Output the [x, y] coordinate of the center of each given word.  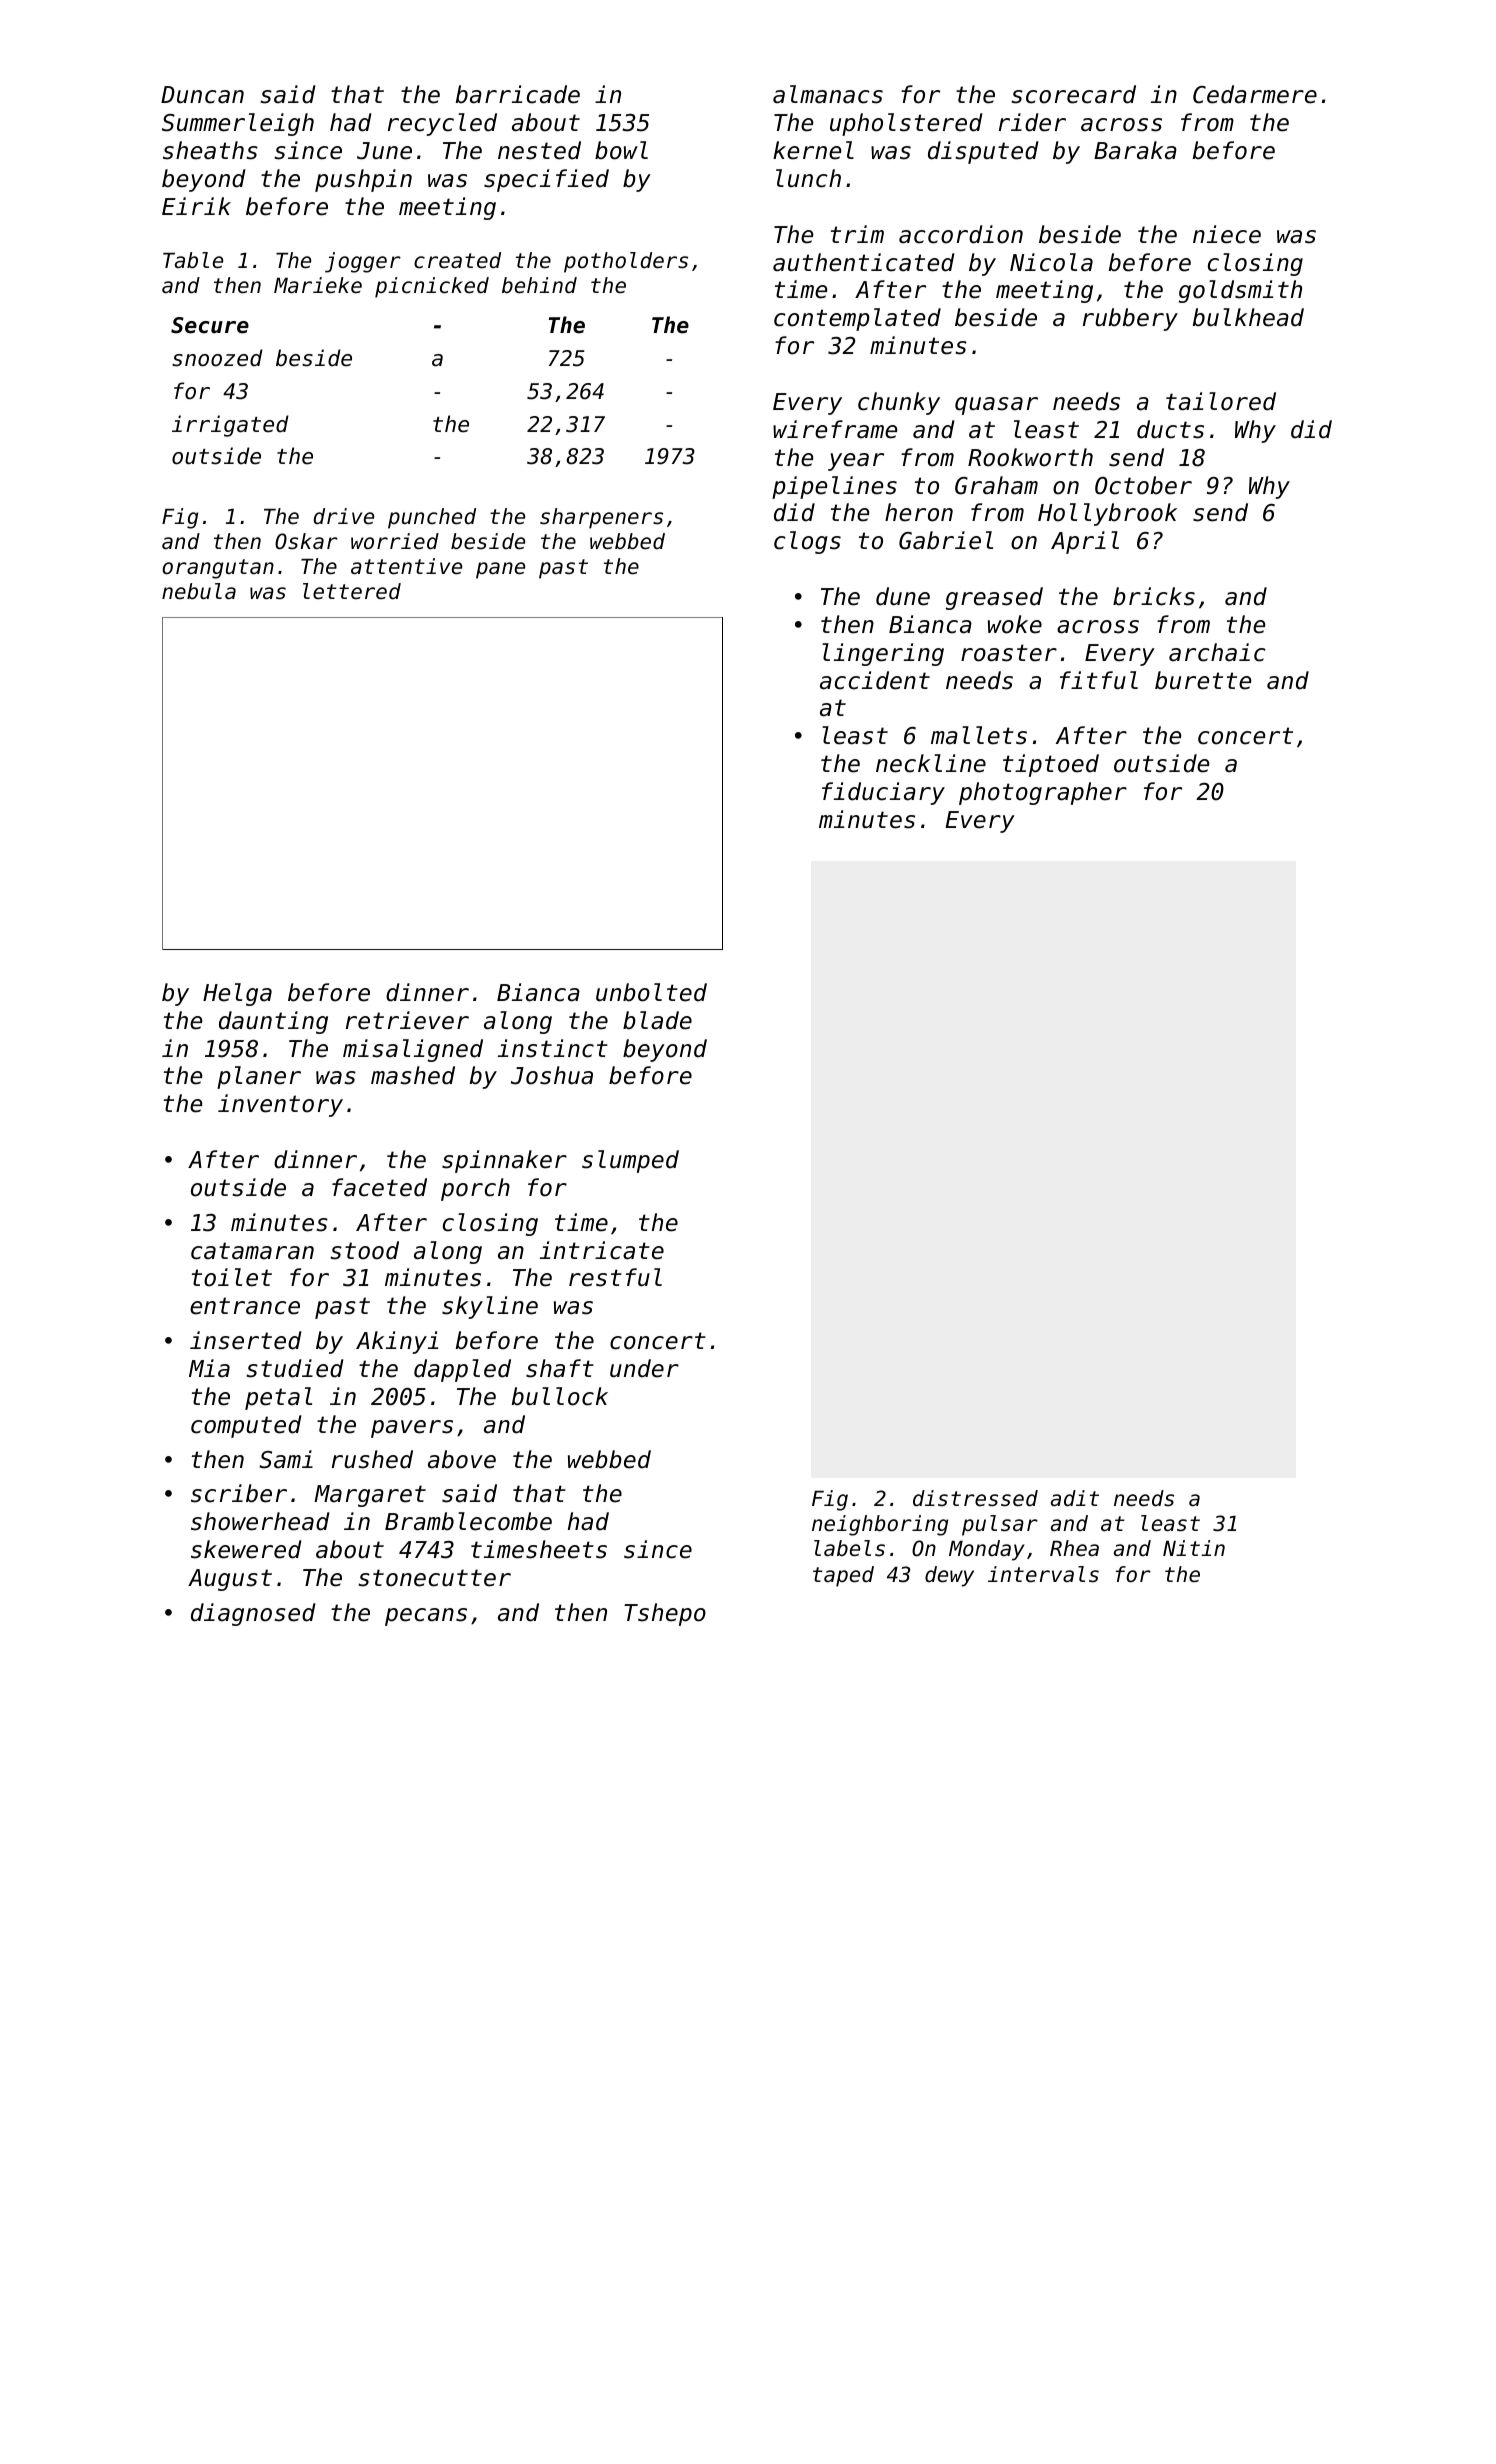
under [644, 1368]
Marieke [318, 285]
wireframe [835, 429]
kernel [813, 150]
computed [246, 1426]
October [1143, 485]
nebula [199, 591]
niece [1227, 234]
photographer [1043, 793]
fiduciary [883, 793]
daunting [273, 1022]
